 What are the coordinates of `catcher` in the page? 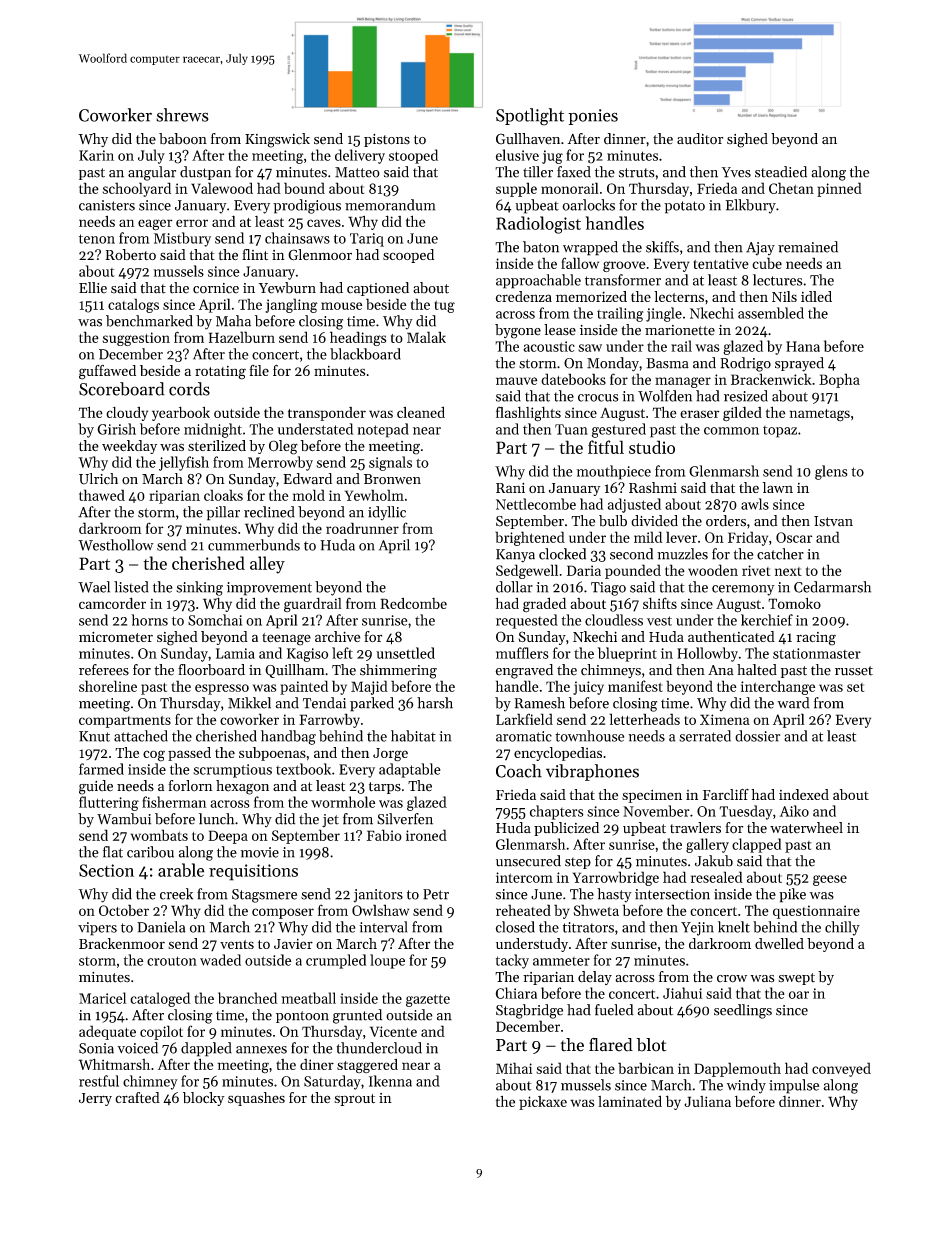 It's located at (780, 554).
